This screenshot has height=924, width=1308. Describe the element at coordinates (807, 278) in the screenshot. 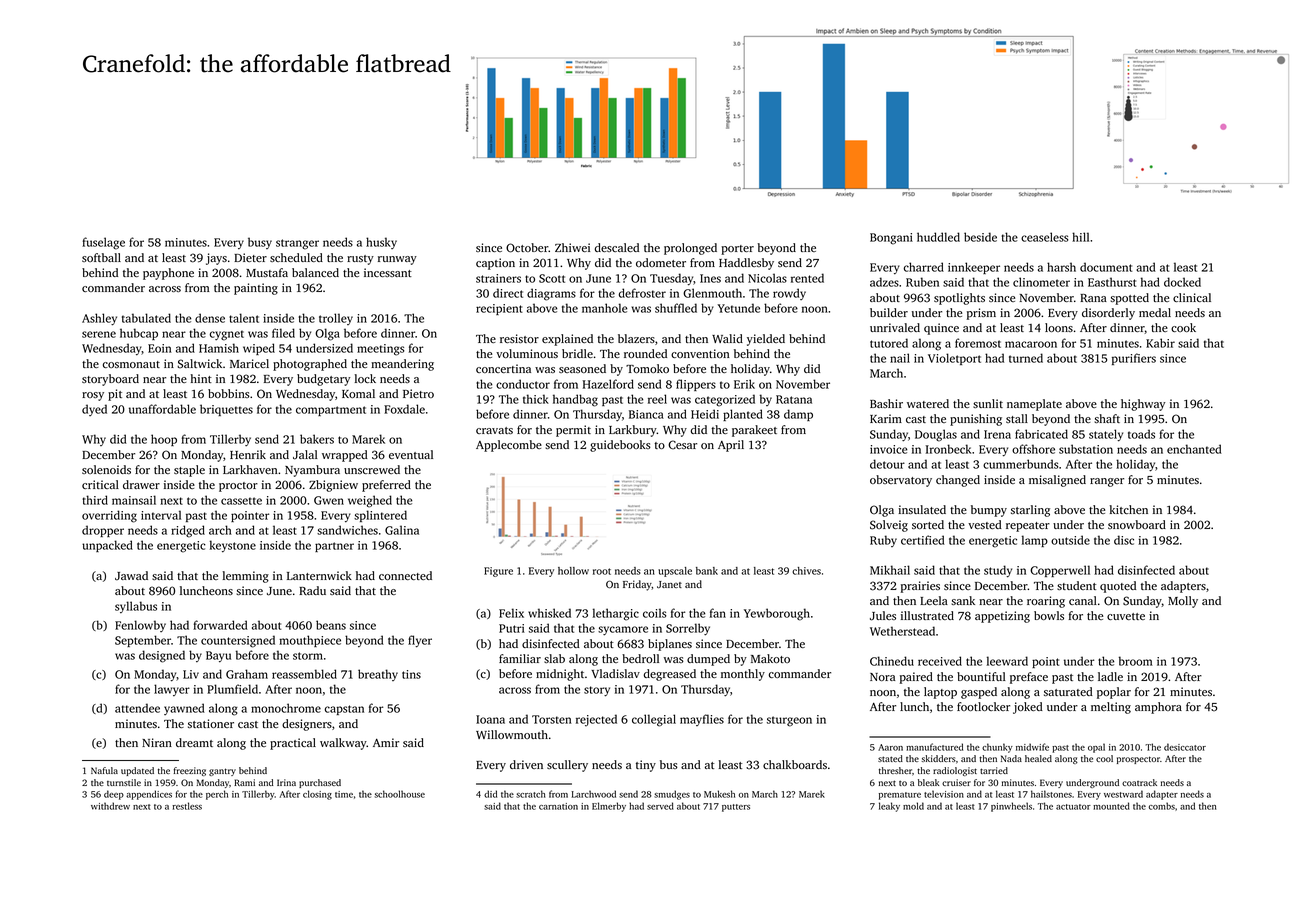

I see `rented` at that location.
